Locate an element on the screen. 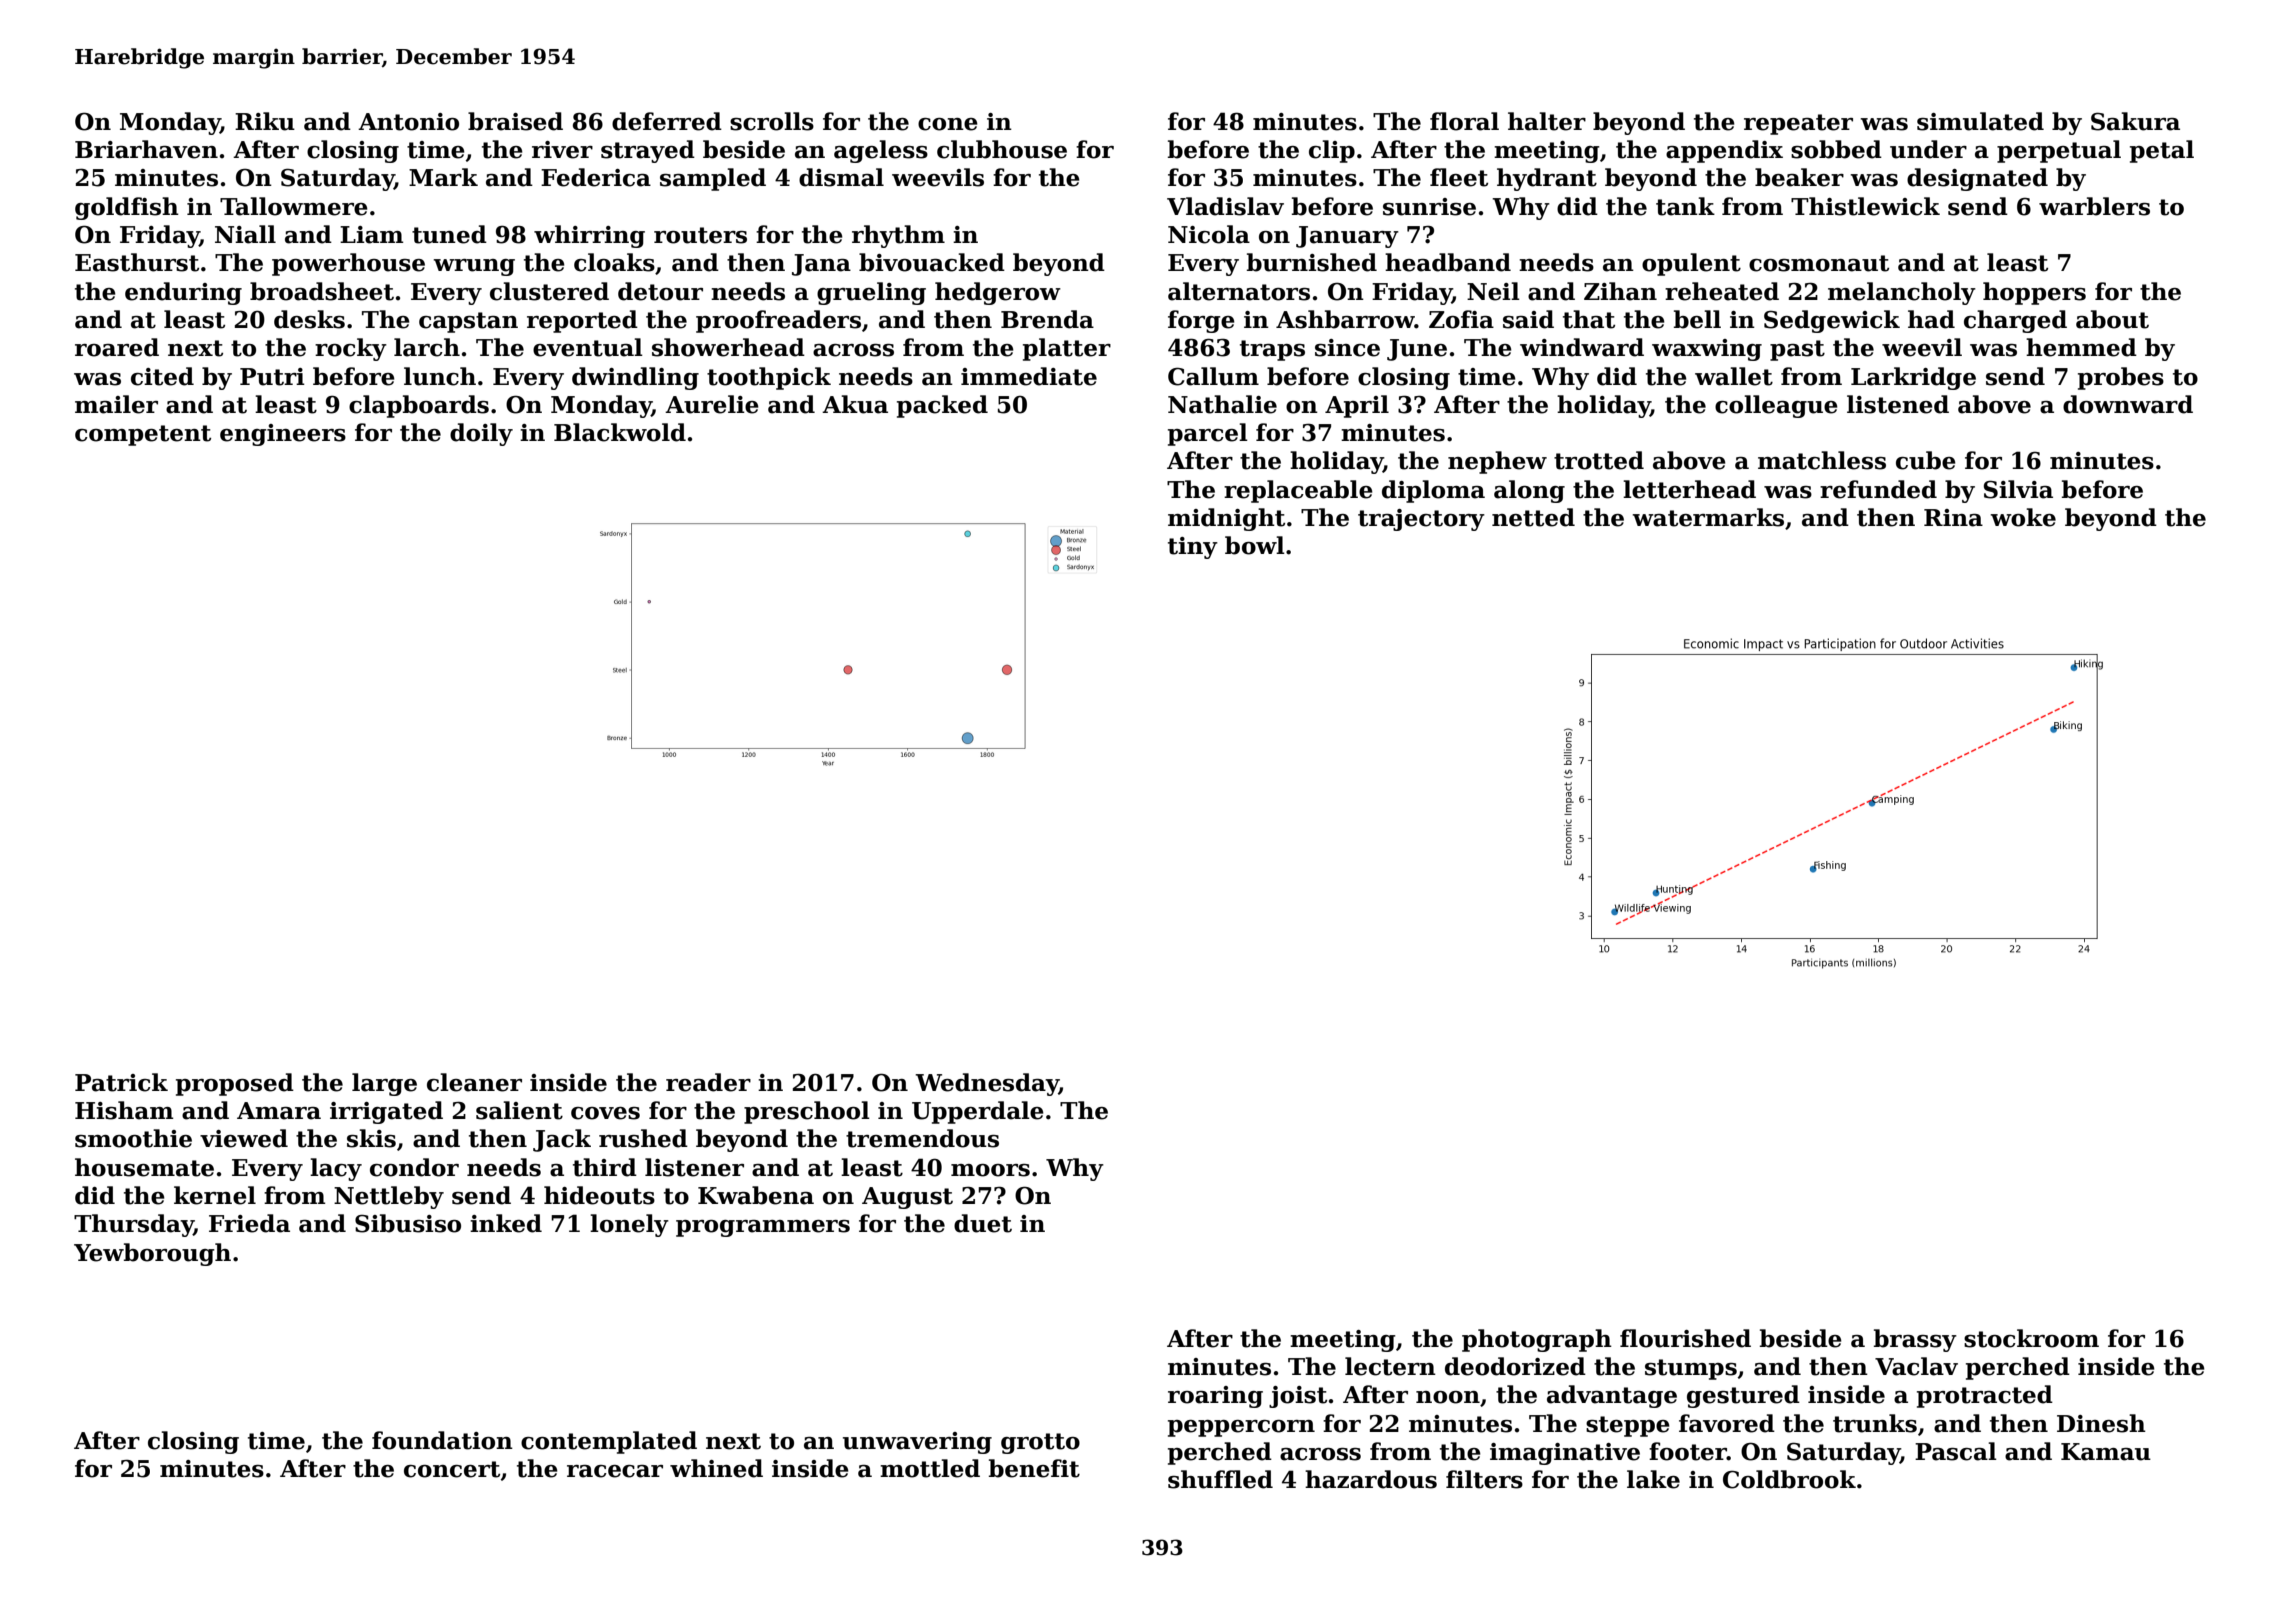  unwavering is located at coordinates (917, 1443).
